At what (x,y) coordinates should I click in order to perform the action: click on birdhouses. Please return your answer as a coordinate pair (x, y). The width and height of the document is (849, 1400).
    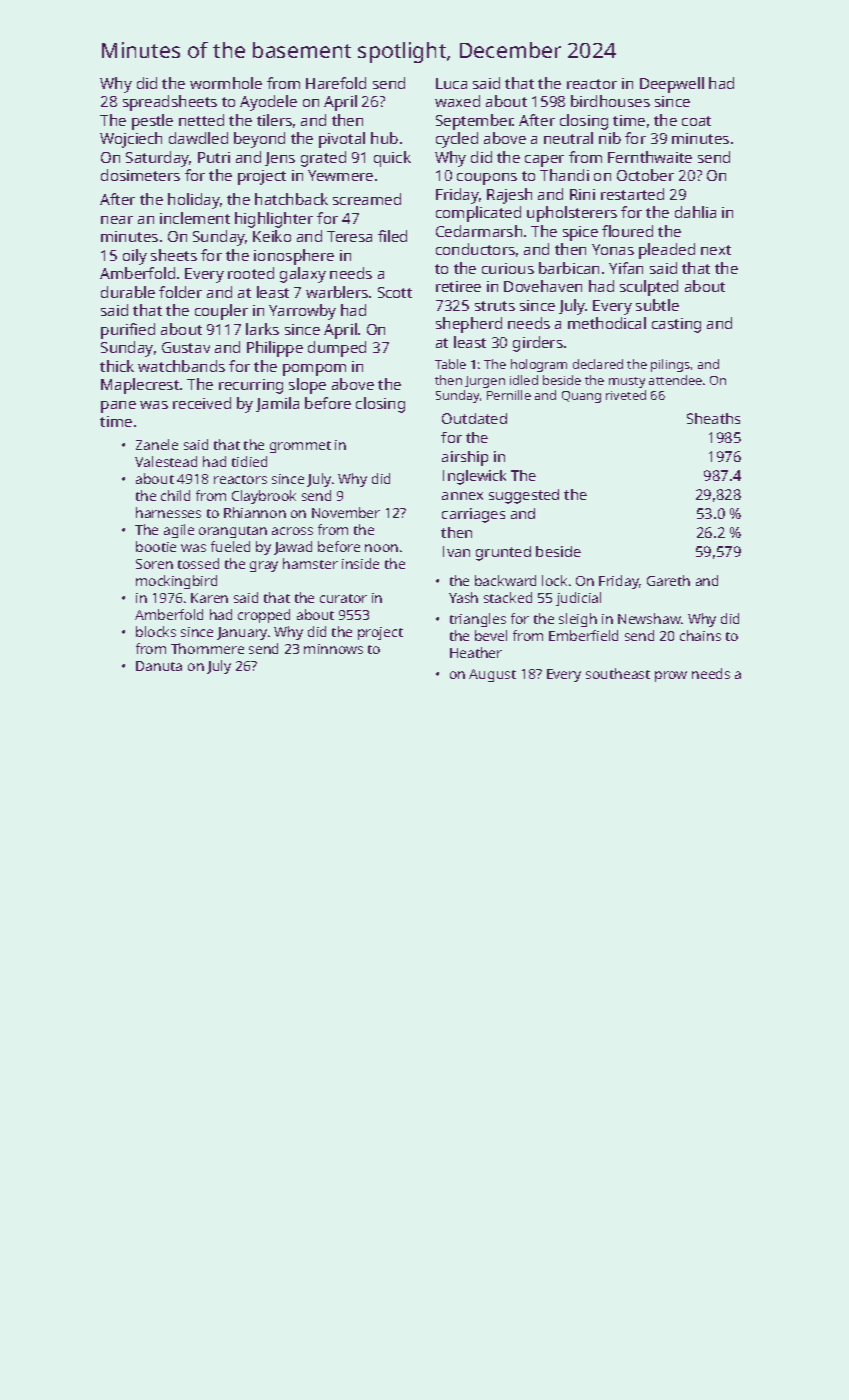
    Looking at the image, I should click on (610, 101).
